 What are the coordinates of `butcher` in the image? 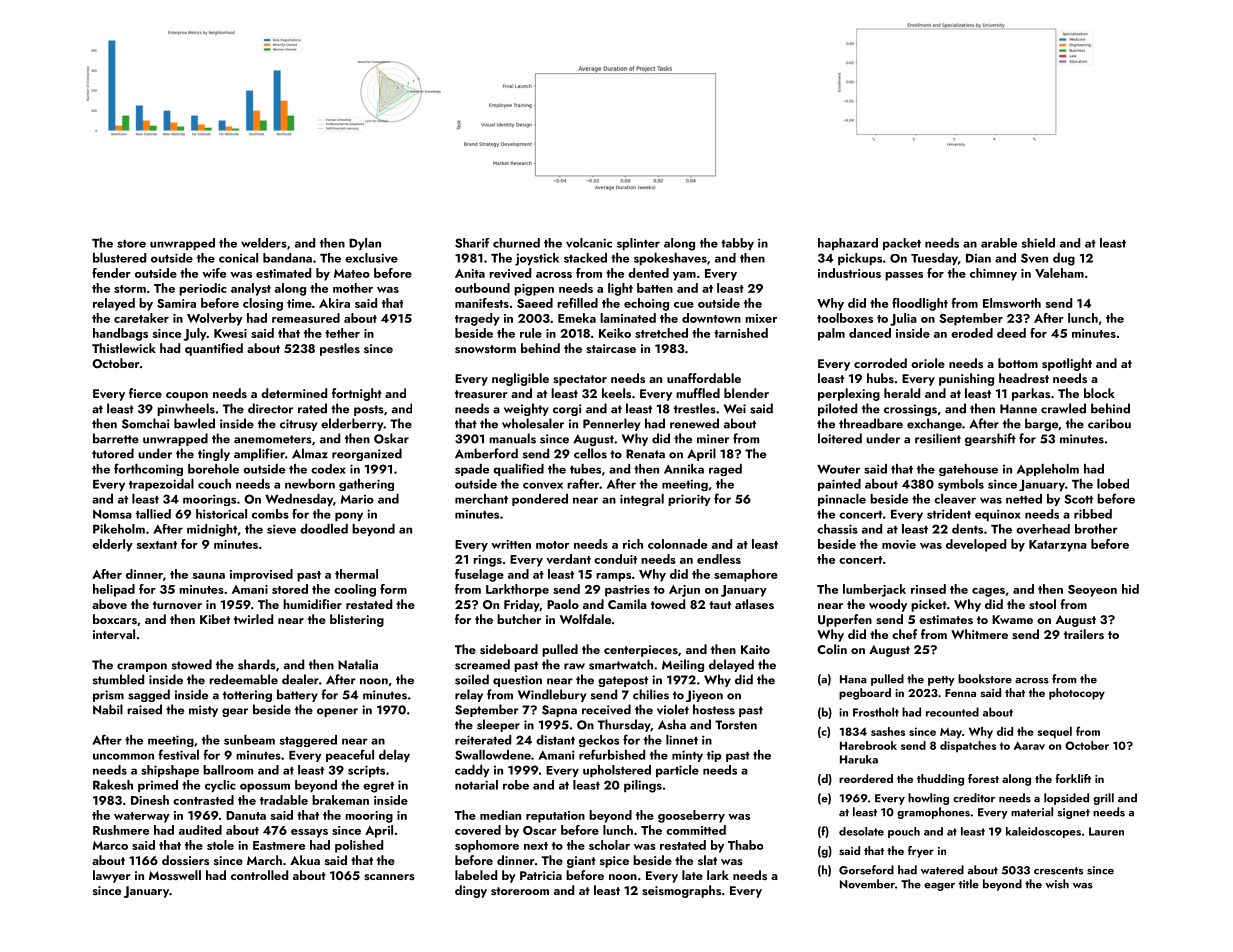 It's located at (519, 619).
